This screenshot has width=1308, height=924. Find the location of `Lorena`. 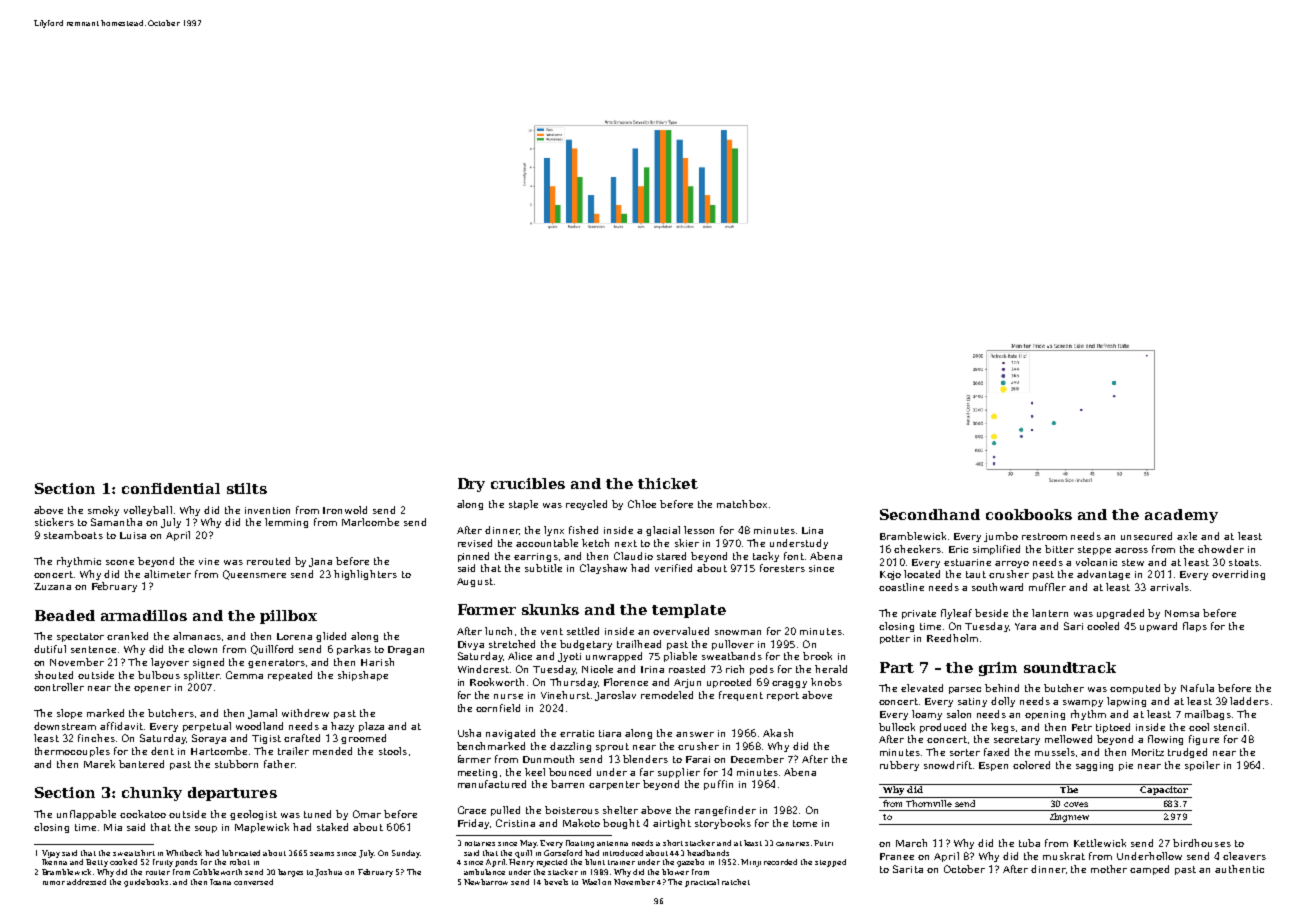

Lorena is located at coordinates (294, 636).
